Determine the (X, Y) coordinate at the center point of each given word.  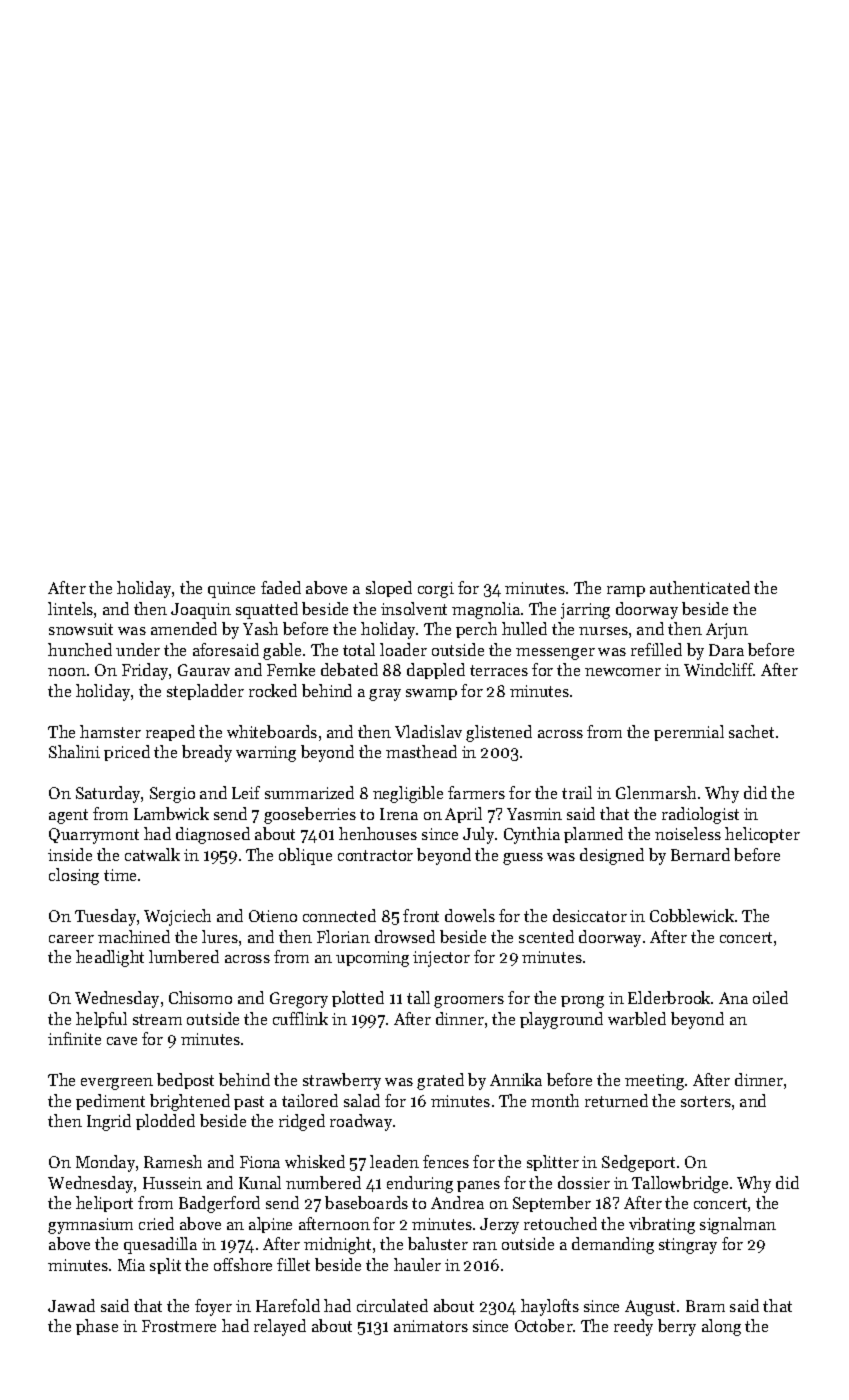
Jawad (71, 1305)
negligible (408, 794)
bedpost (185, 1081)
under (138, 649)
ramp (626, 591)
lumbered (184, 956)
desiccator (590, 915)
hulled (524, 628)
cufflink (300, 1018)
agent (68, 816)
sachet (751, 731)
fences (446, 1161)
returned (616, 1100)
